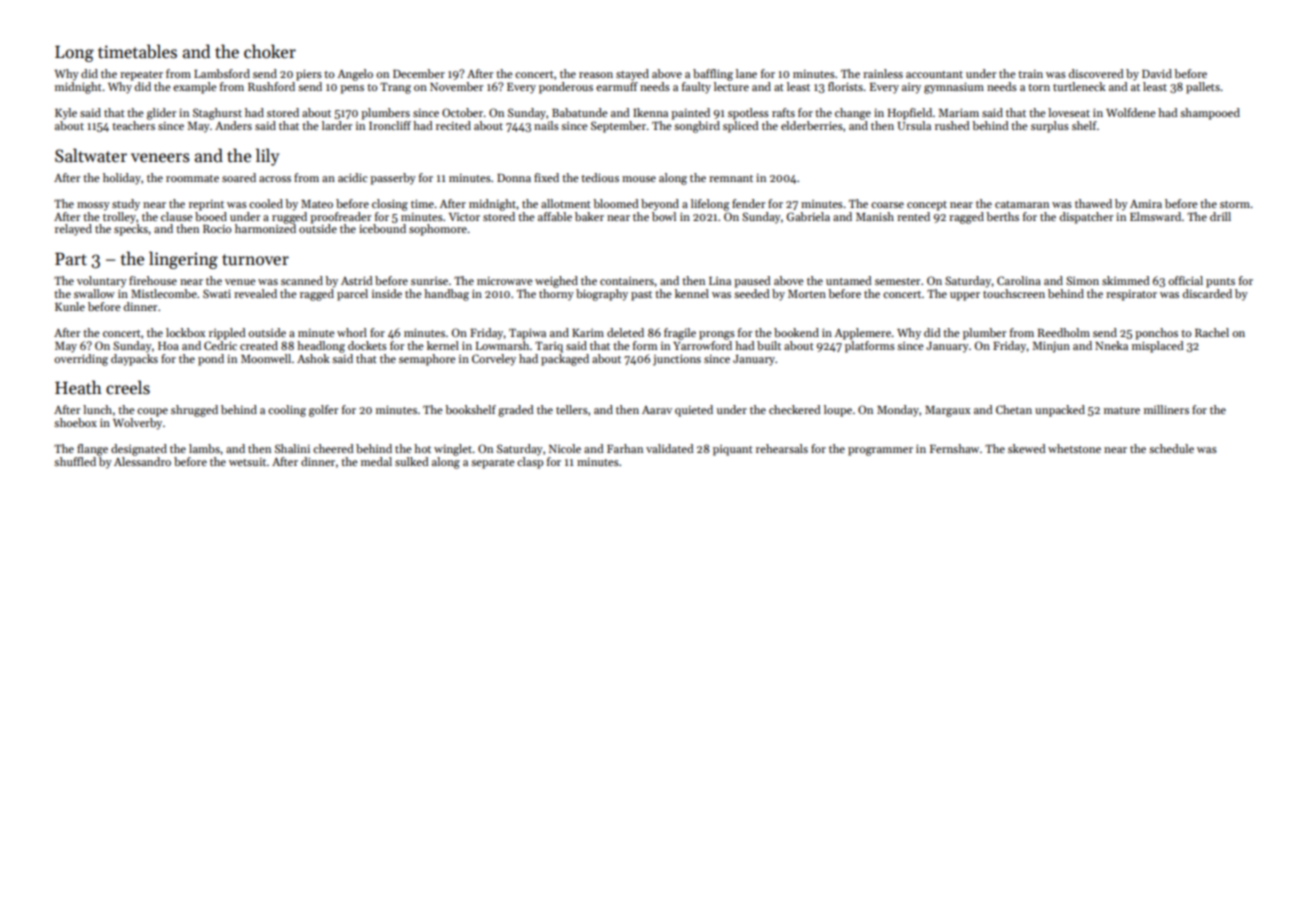 The height and width of the image is (924, 1308). I want to click on reason, so click(596, 75).
